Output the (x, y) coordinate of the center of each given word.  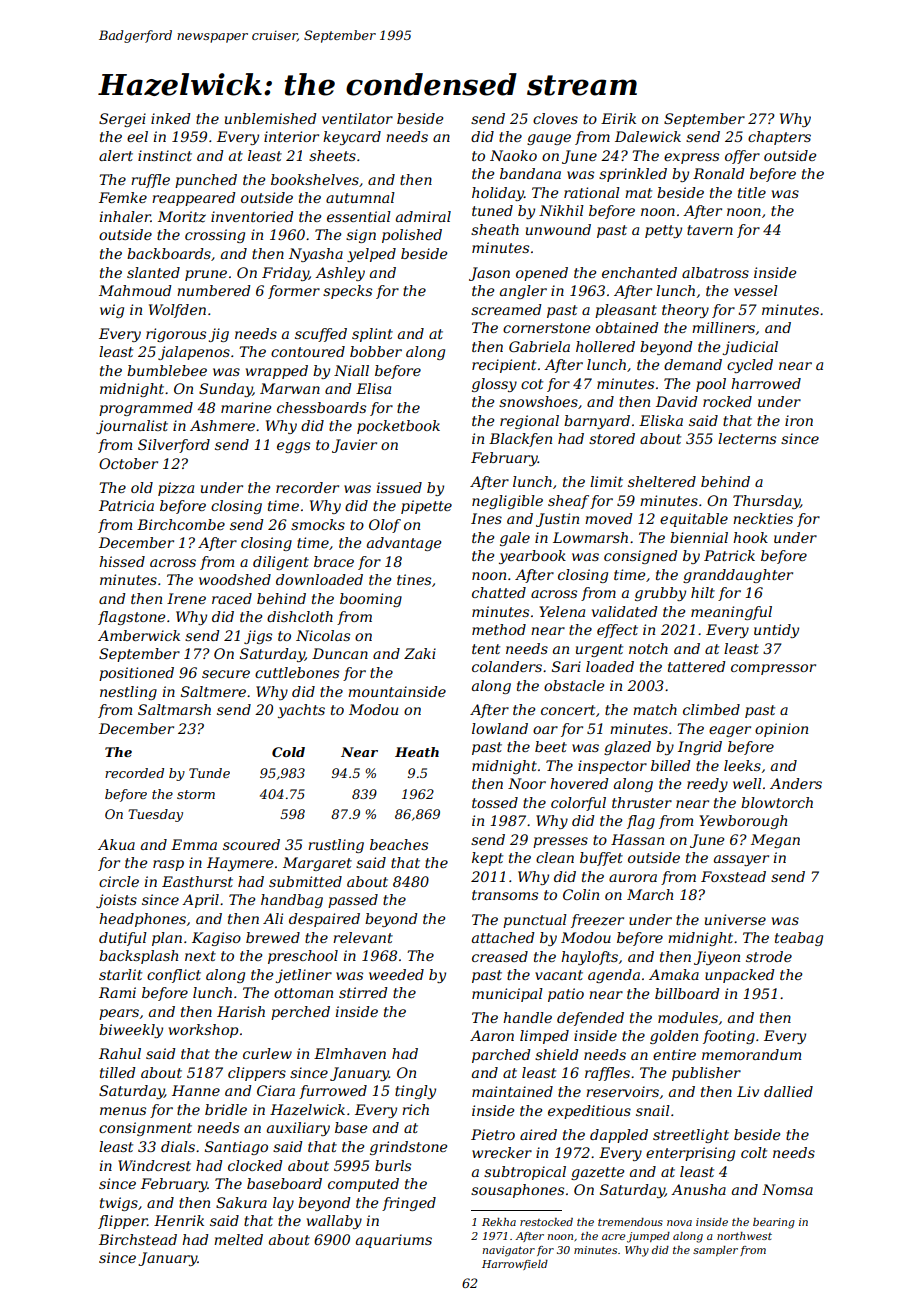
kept (487, 859)
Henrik (179, 1220)
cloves (555, 118)
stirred (363, 992)
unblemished (271, 118)
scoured (251, 844)
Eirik (618, 118)
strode (769, 956)
